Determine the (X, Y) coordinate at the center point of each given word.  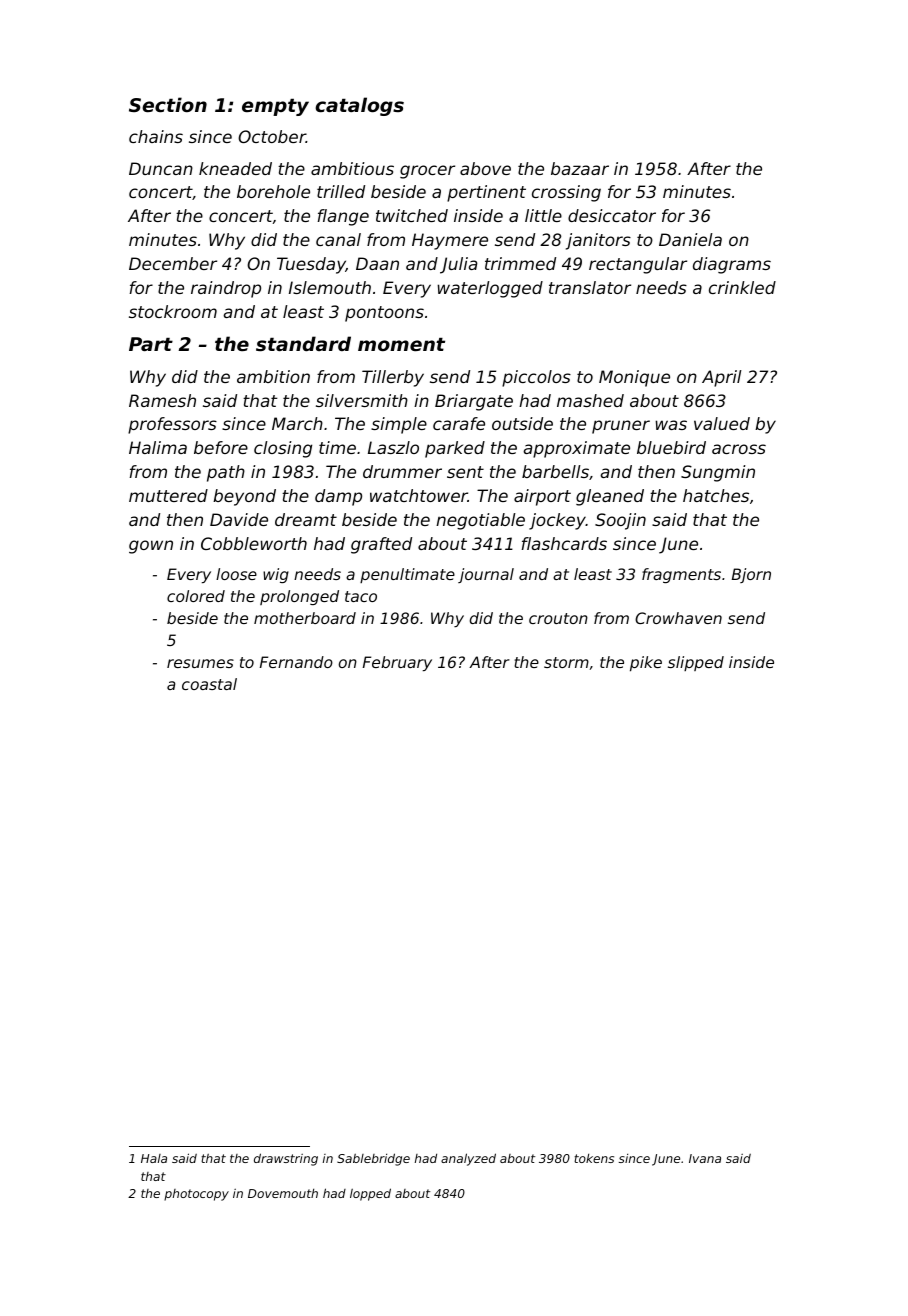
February (397, 663)
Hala (154, 1158)
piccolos (536, 378)
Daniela (690, 239)
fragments (681, 575)
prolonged (299, 597)
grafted (381, 545)
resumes (200, 663)
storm (566, 662)
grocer (427, 172)
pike (646, 664)
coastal (209, 684)
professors (172, 425)
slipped (696, 663)
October (272, 136)
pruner (621, 427)
